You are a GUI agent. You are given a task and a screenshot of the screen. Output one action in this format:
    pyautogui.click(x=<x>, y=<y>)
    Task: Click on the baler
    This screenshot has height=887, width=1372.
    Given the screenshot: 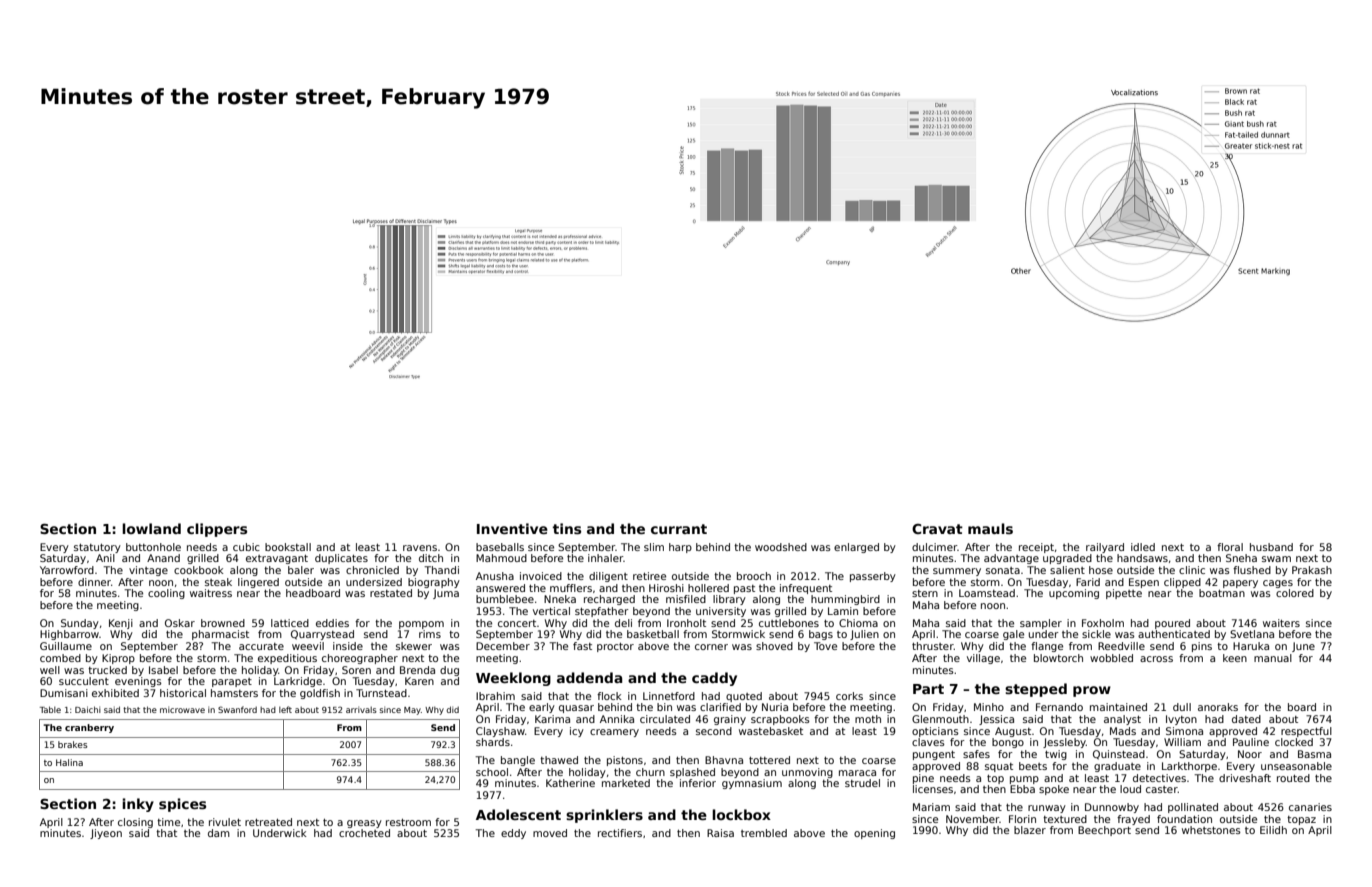 What is the action you would take?
    pyautogui.click(x=301, y=570)
